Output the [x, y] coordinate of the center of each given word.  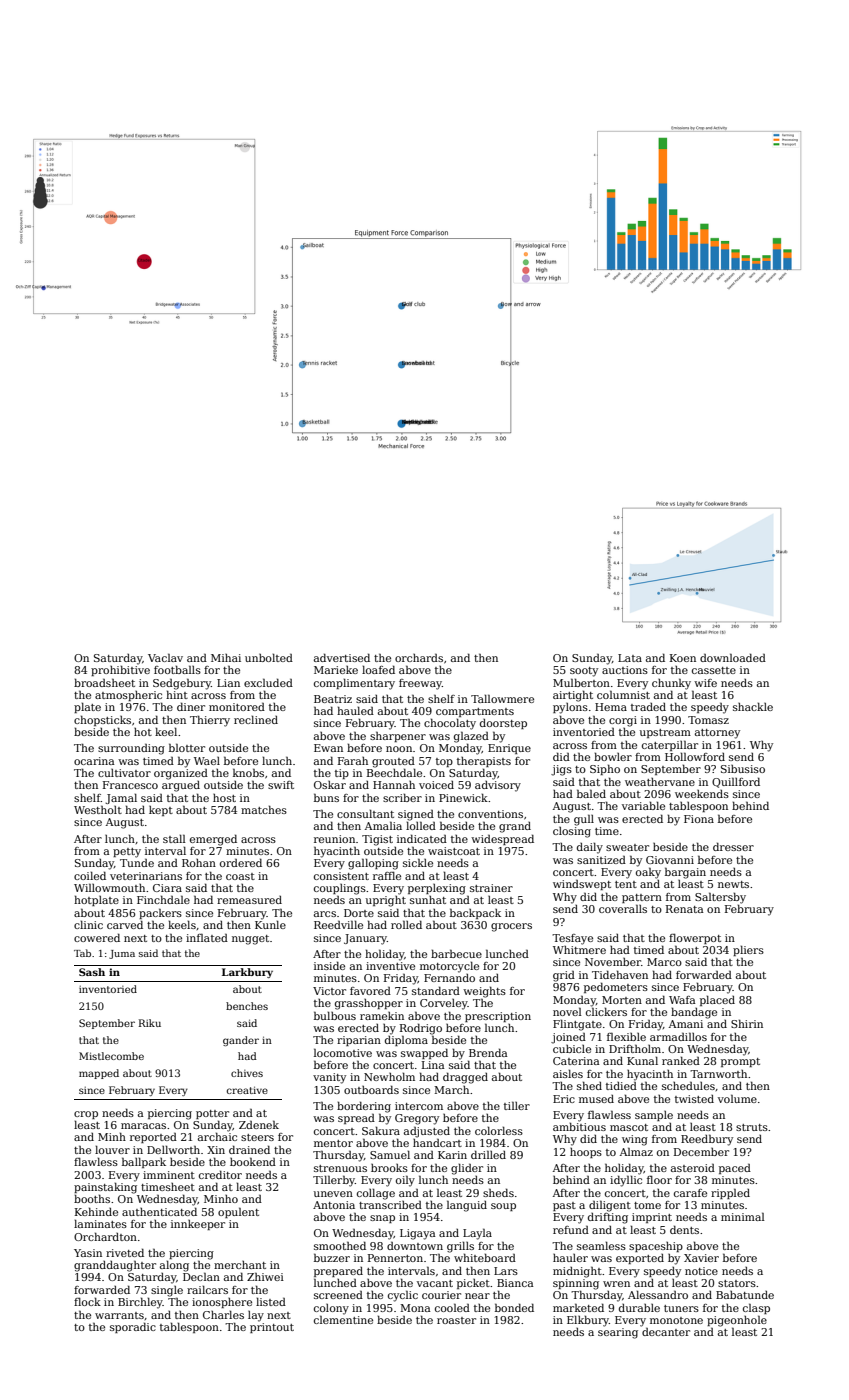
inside [329, 965]
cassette [714, 670]
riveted [125, 1252]
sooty [584, 672]
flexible [626, 1036]
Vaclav [165, 657]
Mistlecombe [111, 1056]
